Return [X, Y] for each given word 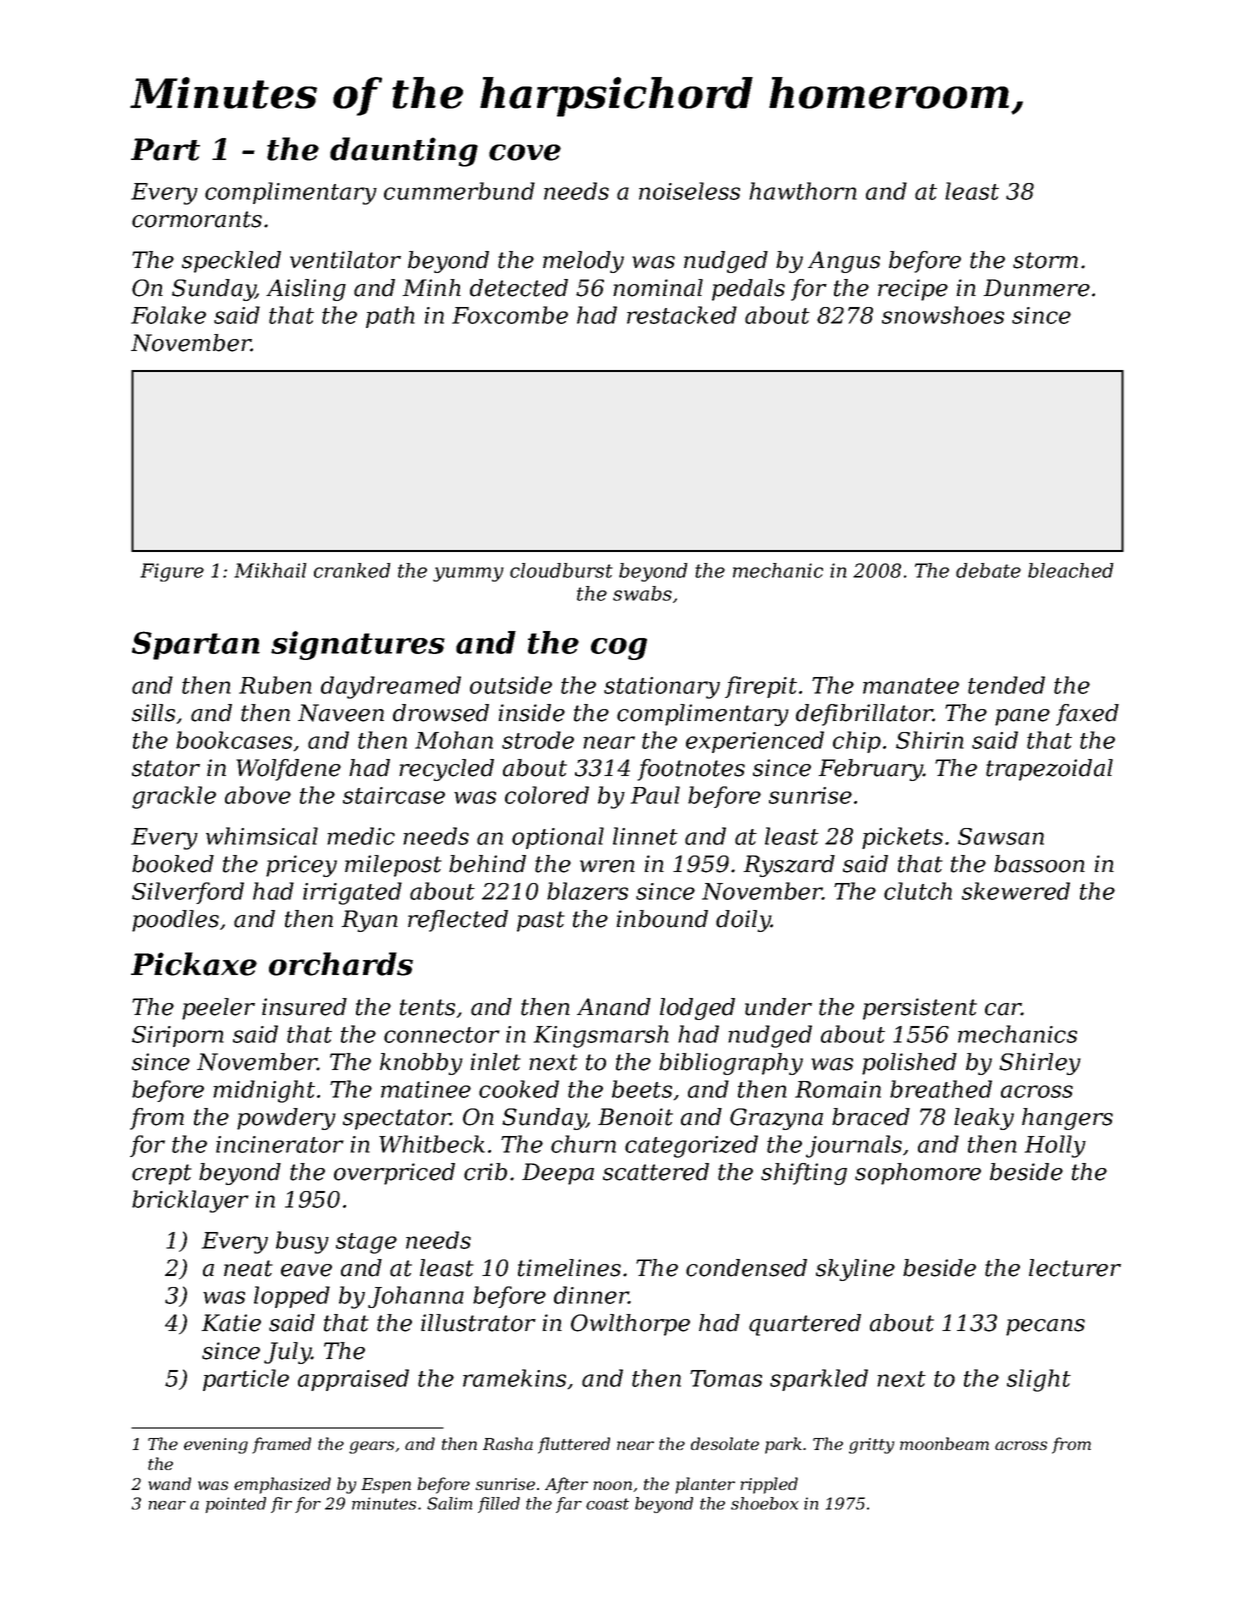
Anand [614, 1007]
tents [427, 1007]
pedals [748, 290]
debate [988, 570]
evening [216, 1446]
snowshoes [943, 315]
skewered [1016, 891]
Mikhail [270, 570]
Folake [168, 315]
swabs [642, 593]
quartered [805, 1325]
